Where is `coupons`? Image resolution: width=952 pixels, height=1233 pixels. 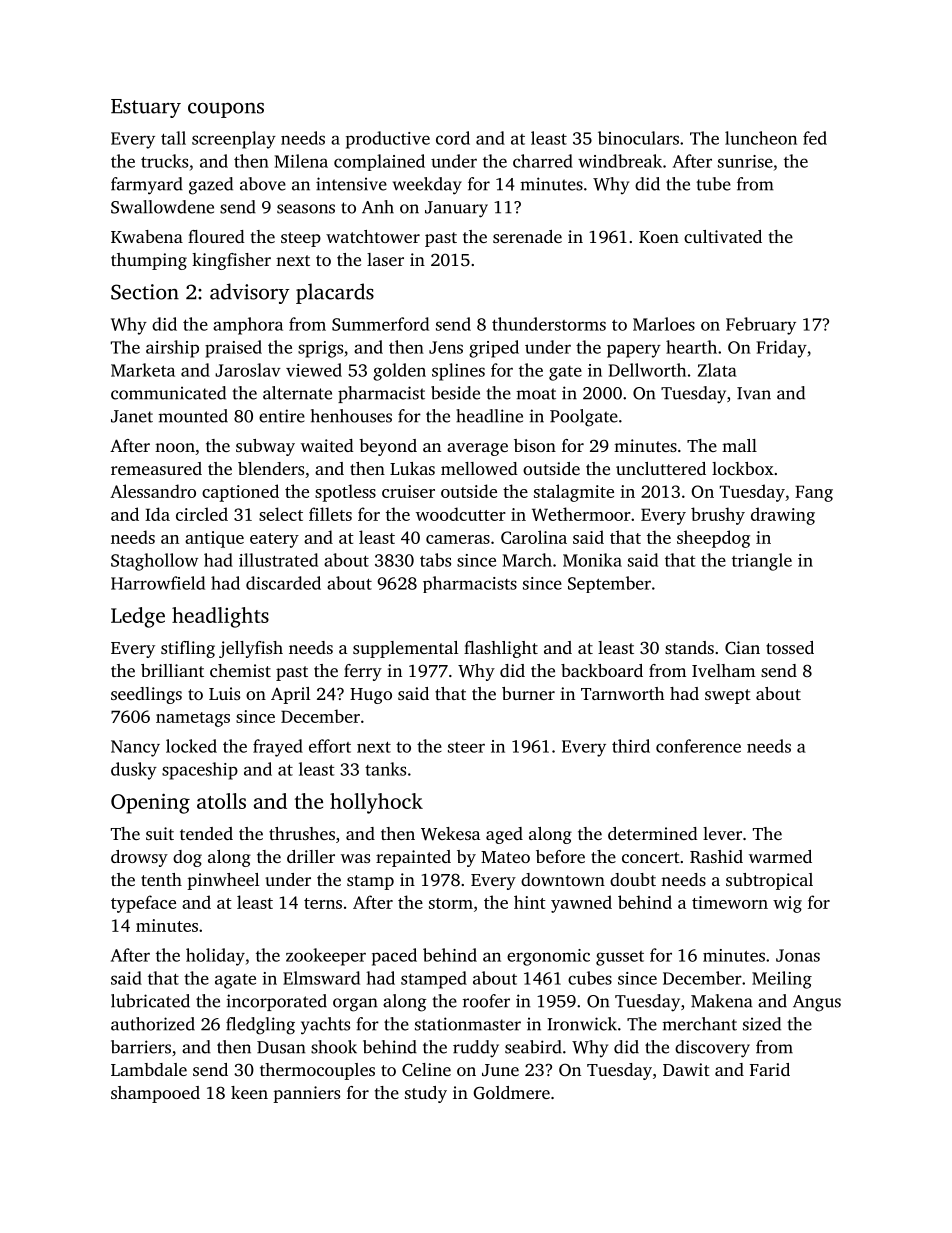 coupons is located at coordinates (226, 110).
